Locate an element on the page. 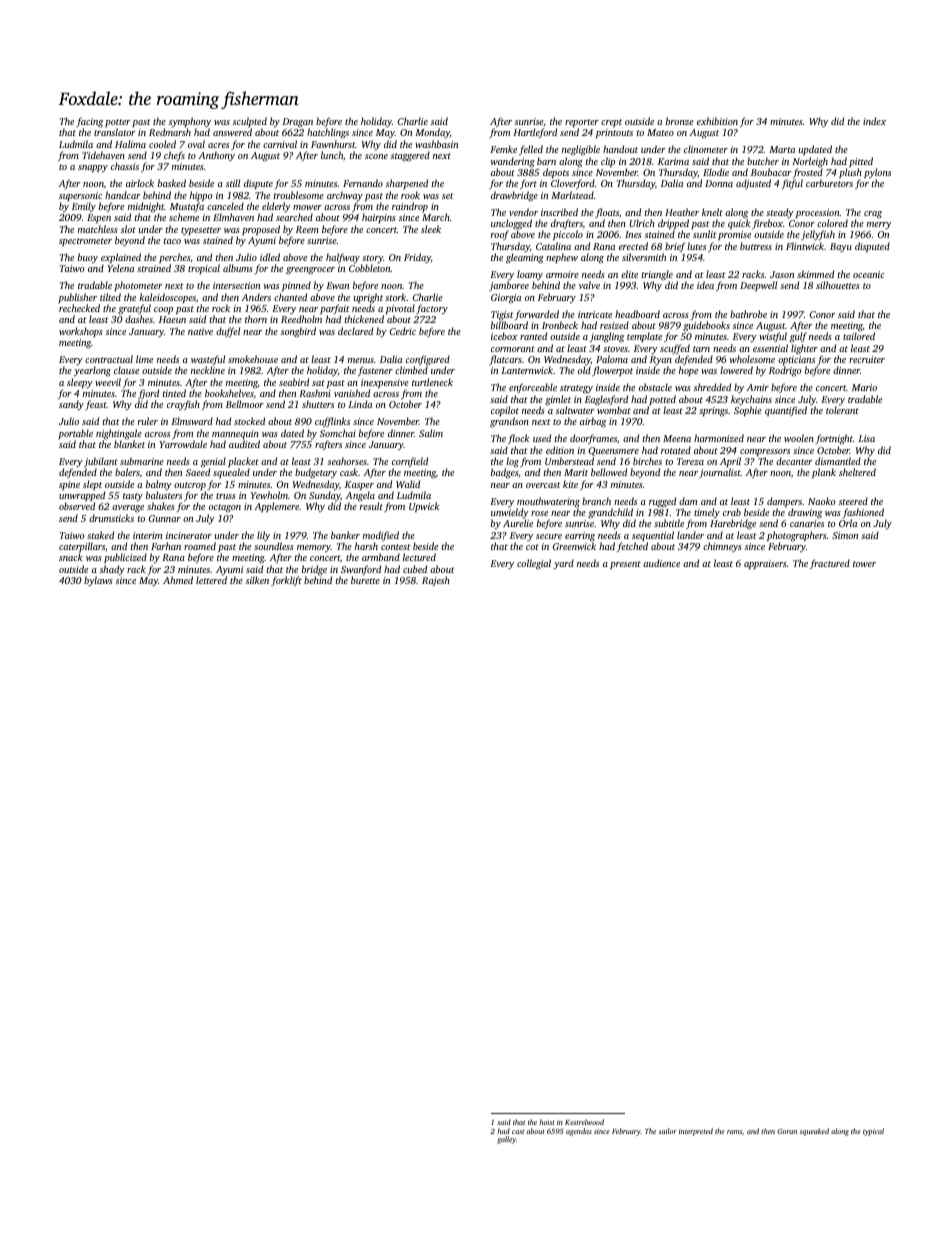 This document has width=952, height=1233. typical is located at coordinates (873, 1132).
